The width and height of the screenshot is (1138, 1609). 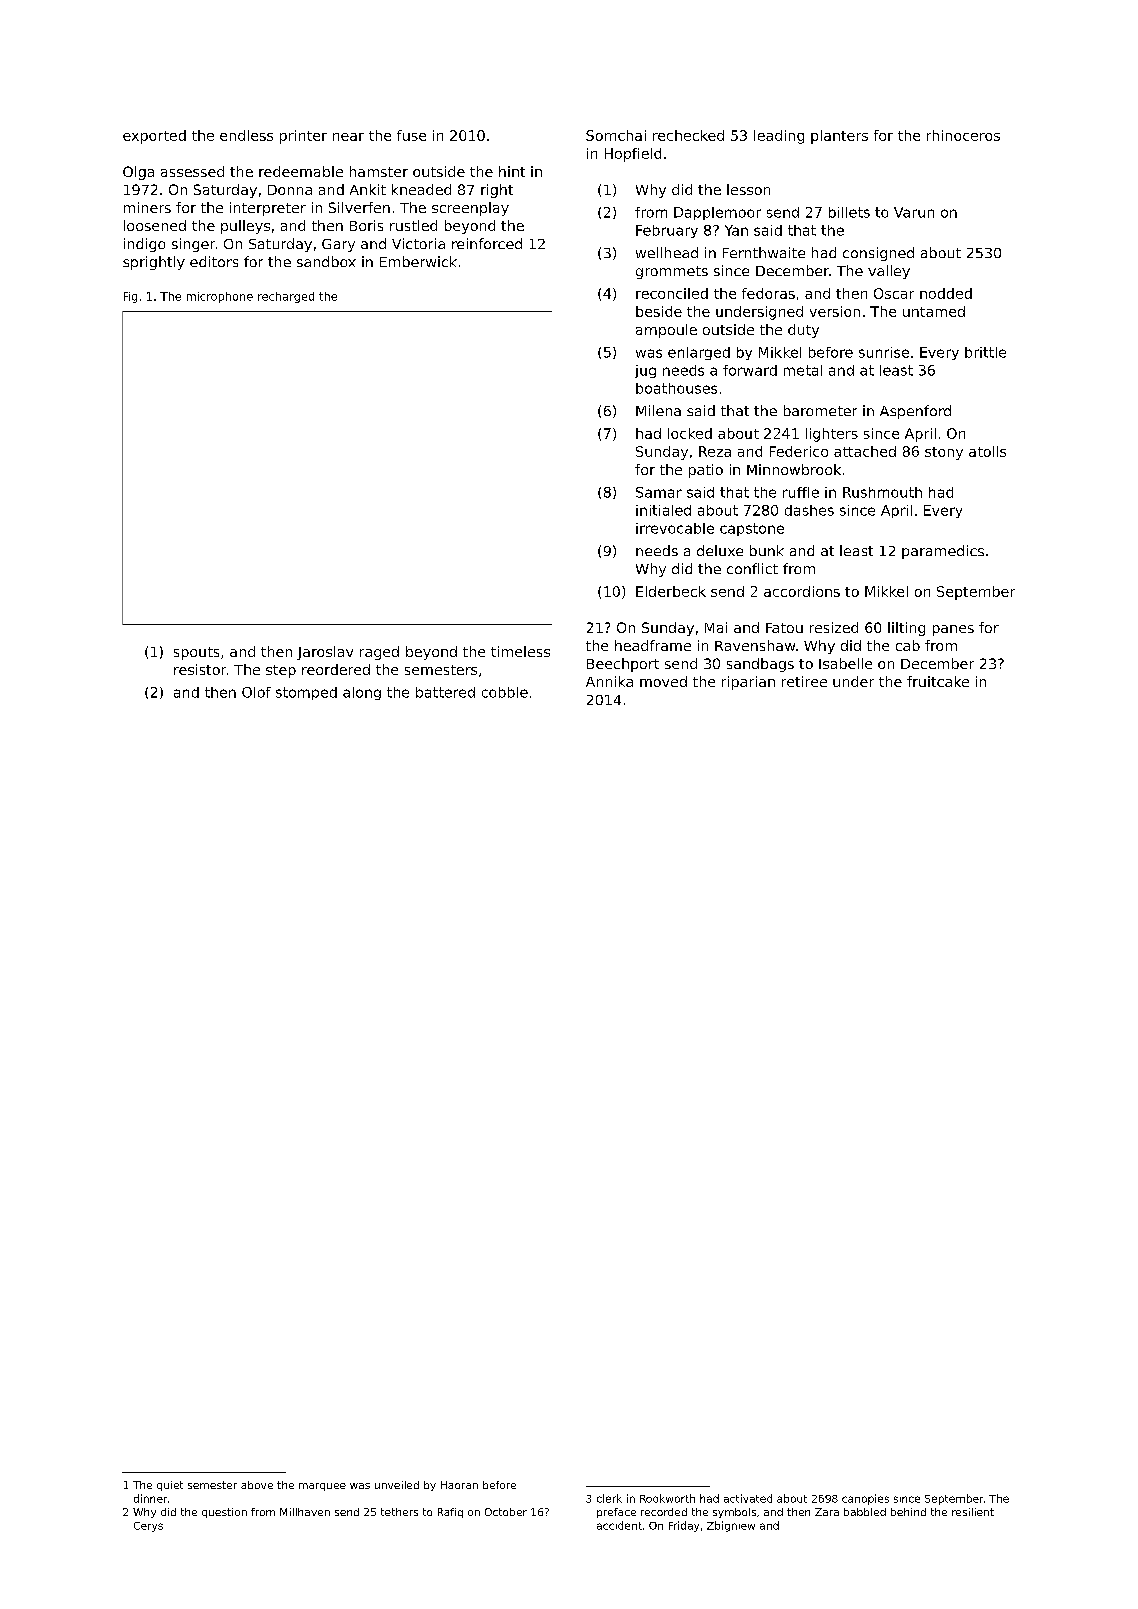 I want to click on Zbigniew, so click(x=731, y=1526).
